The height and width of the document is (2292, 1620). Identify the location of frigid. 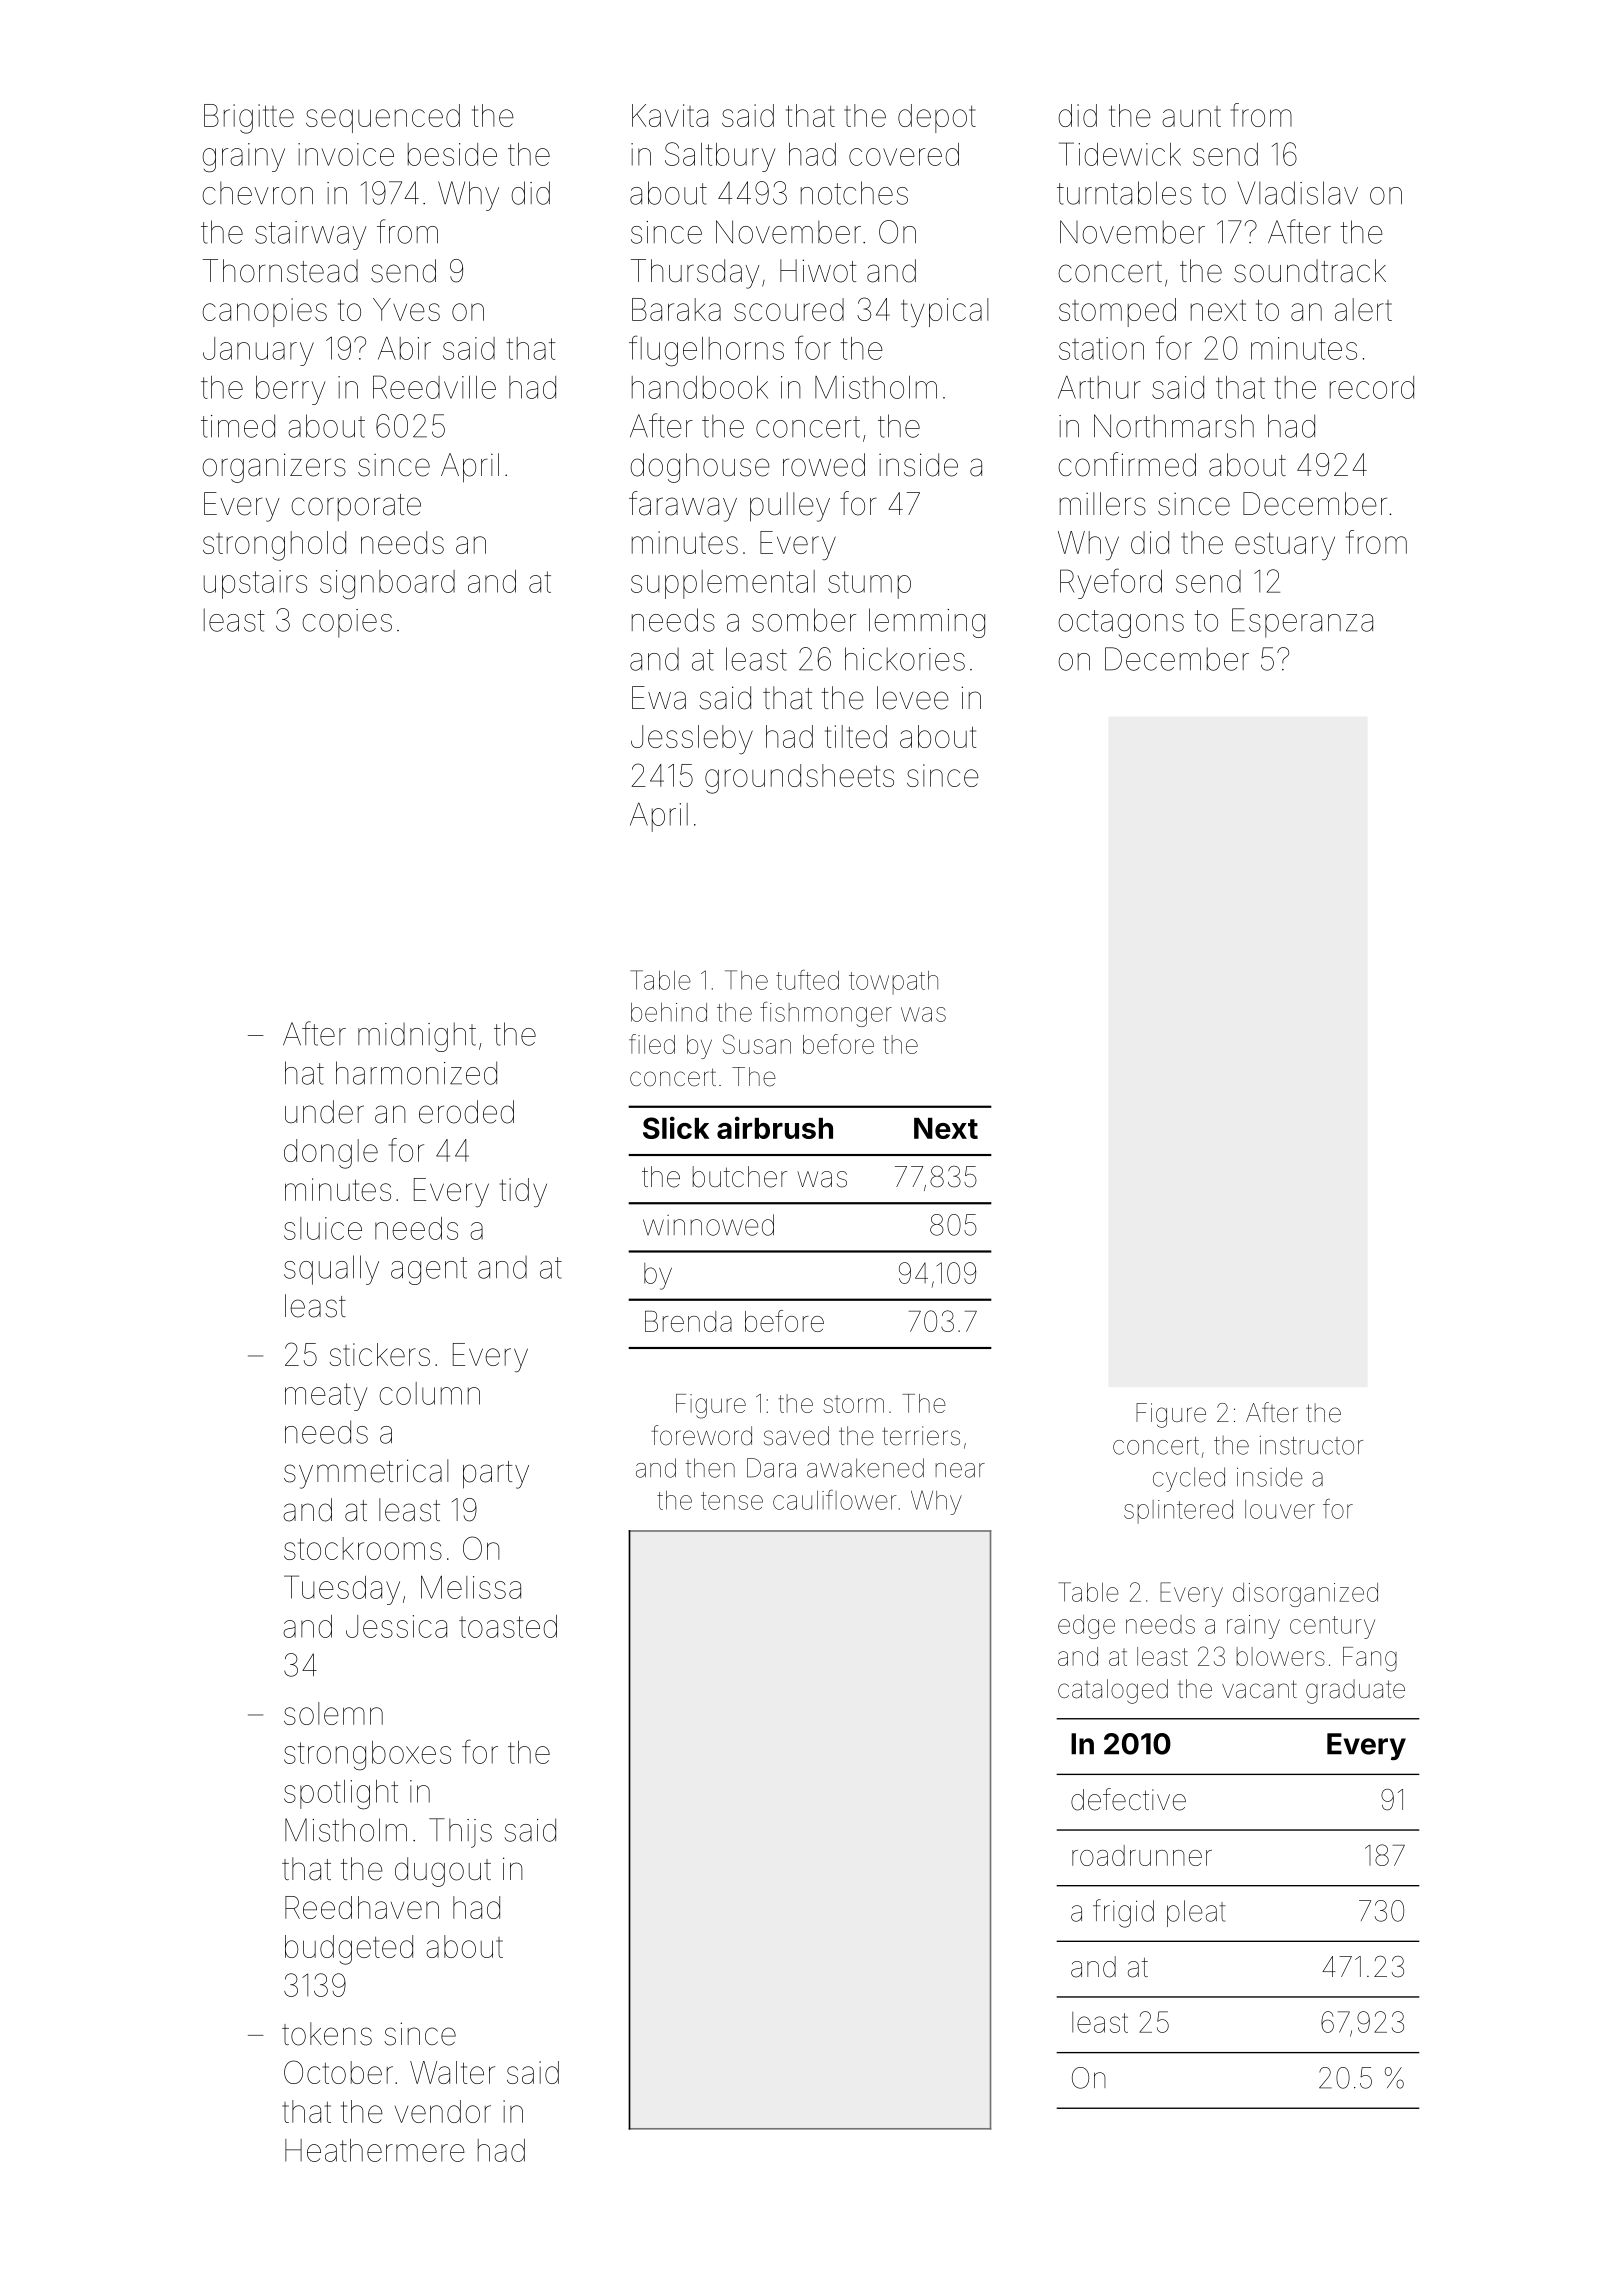
(1123, 1913).
